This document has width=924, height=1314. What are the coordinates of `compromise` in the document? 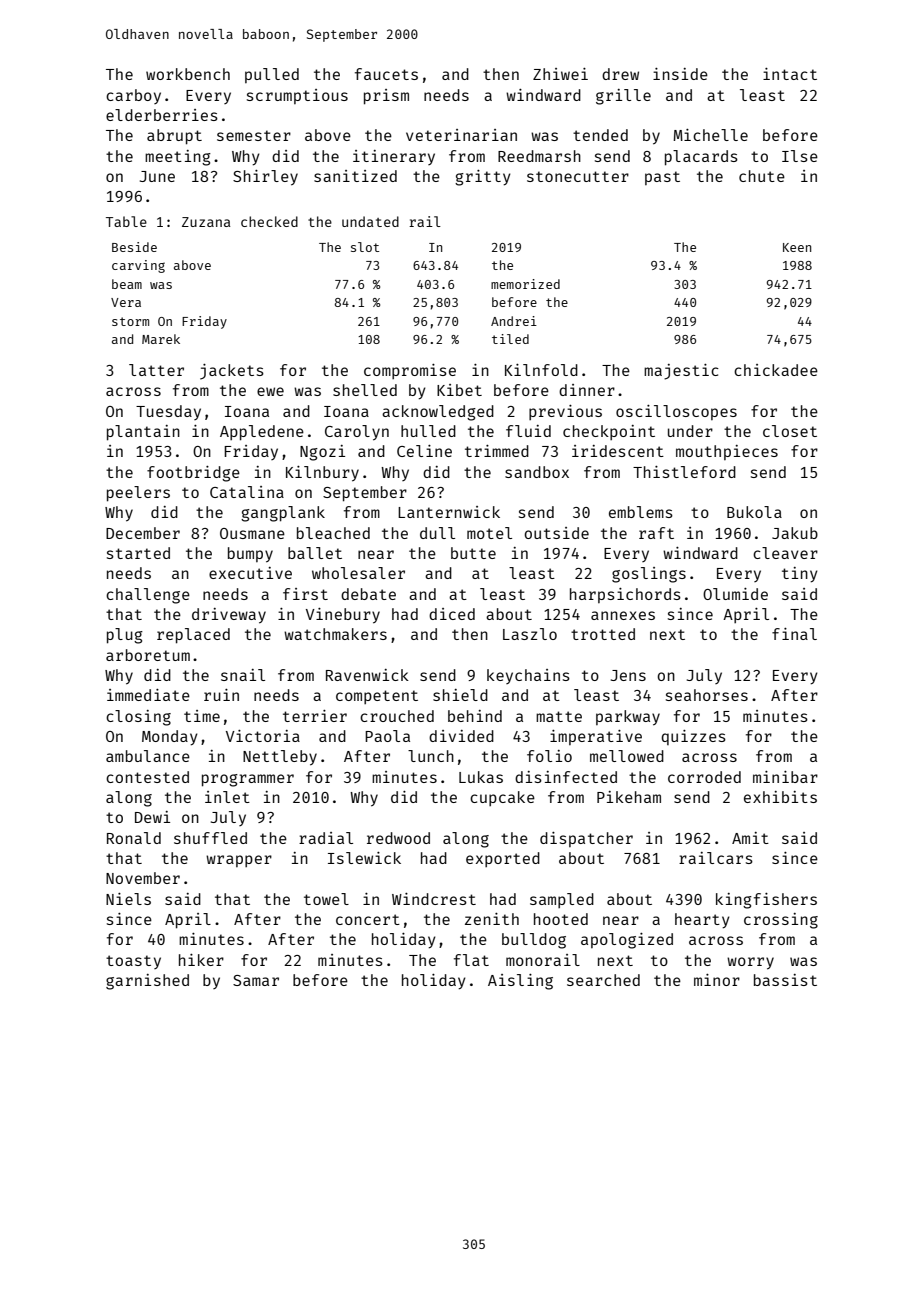 It's located at (410, 371).
